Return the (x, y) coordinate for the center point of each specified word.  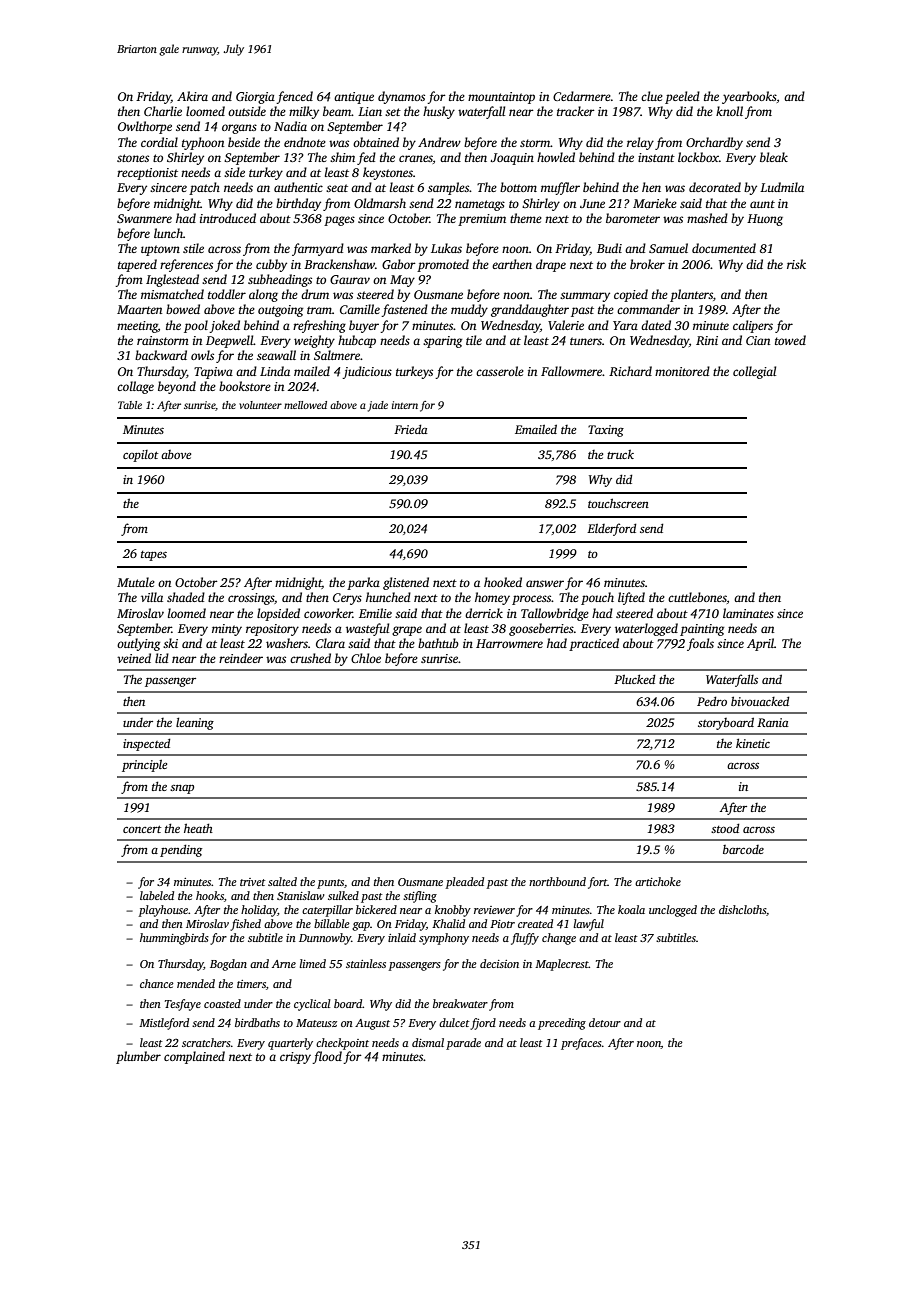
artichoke (658, 881)
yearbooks (749, 97)
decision (499, 963)
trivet (253, 882)
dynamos (401, 97)
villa (152, 597)
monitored (682, 371)
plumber (138, 1057)
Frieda (411, 429)
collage (135, 387)
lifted (631, 598)
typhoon (203, 143)
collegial (754, 372)
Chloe (366, 658)
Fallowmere (572, 371)
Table (130, 405)
